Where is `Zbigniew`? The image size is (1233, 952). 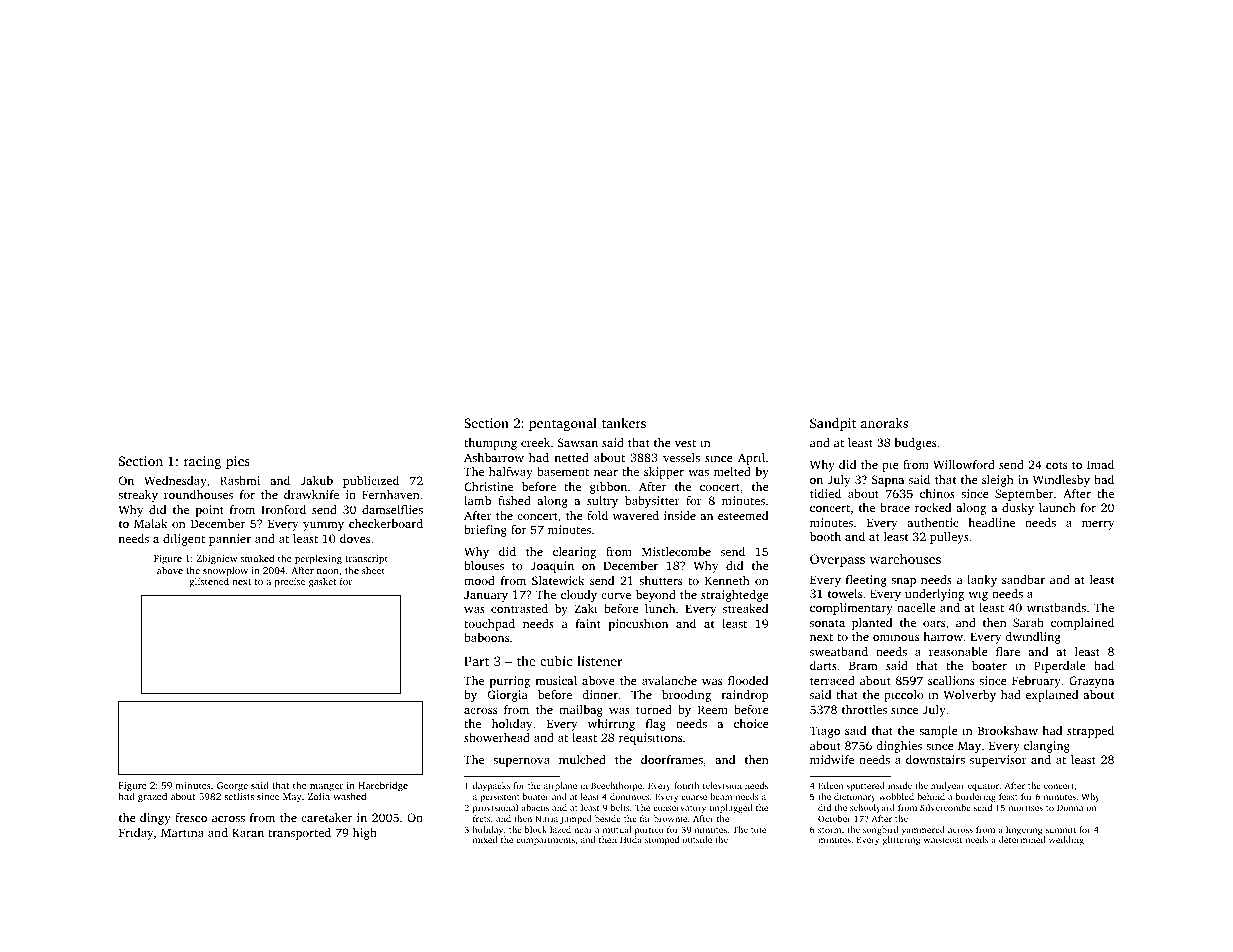 Zbigniew is located at coordinates (216, 559).
